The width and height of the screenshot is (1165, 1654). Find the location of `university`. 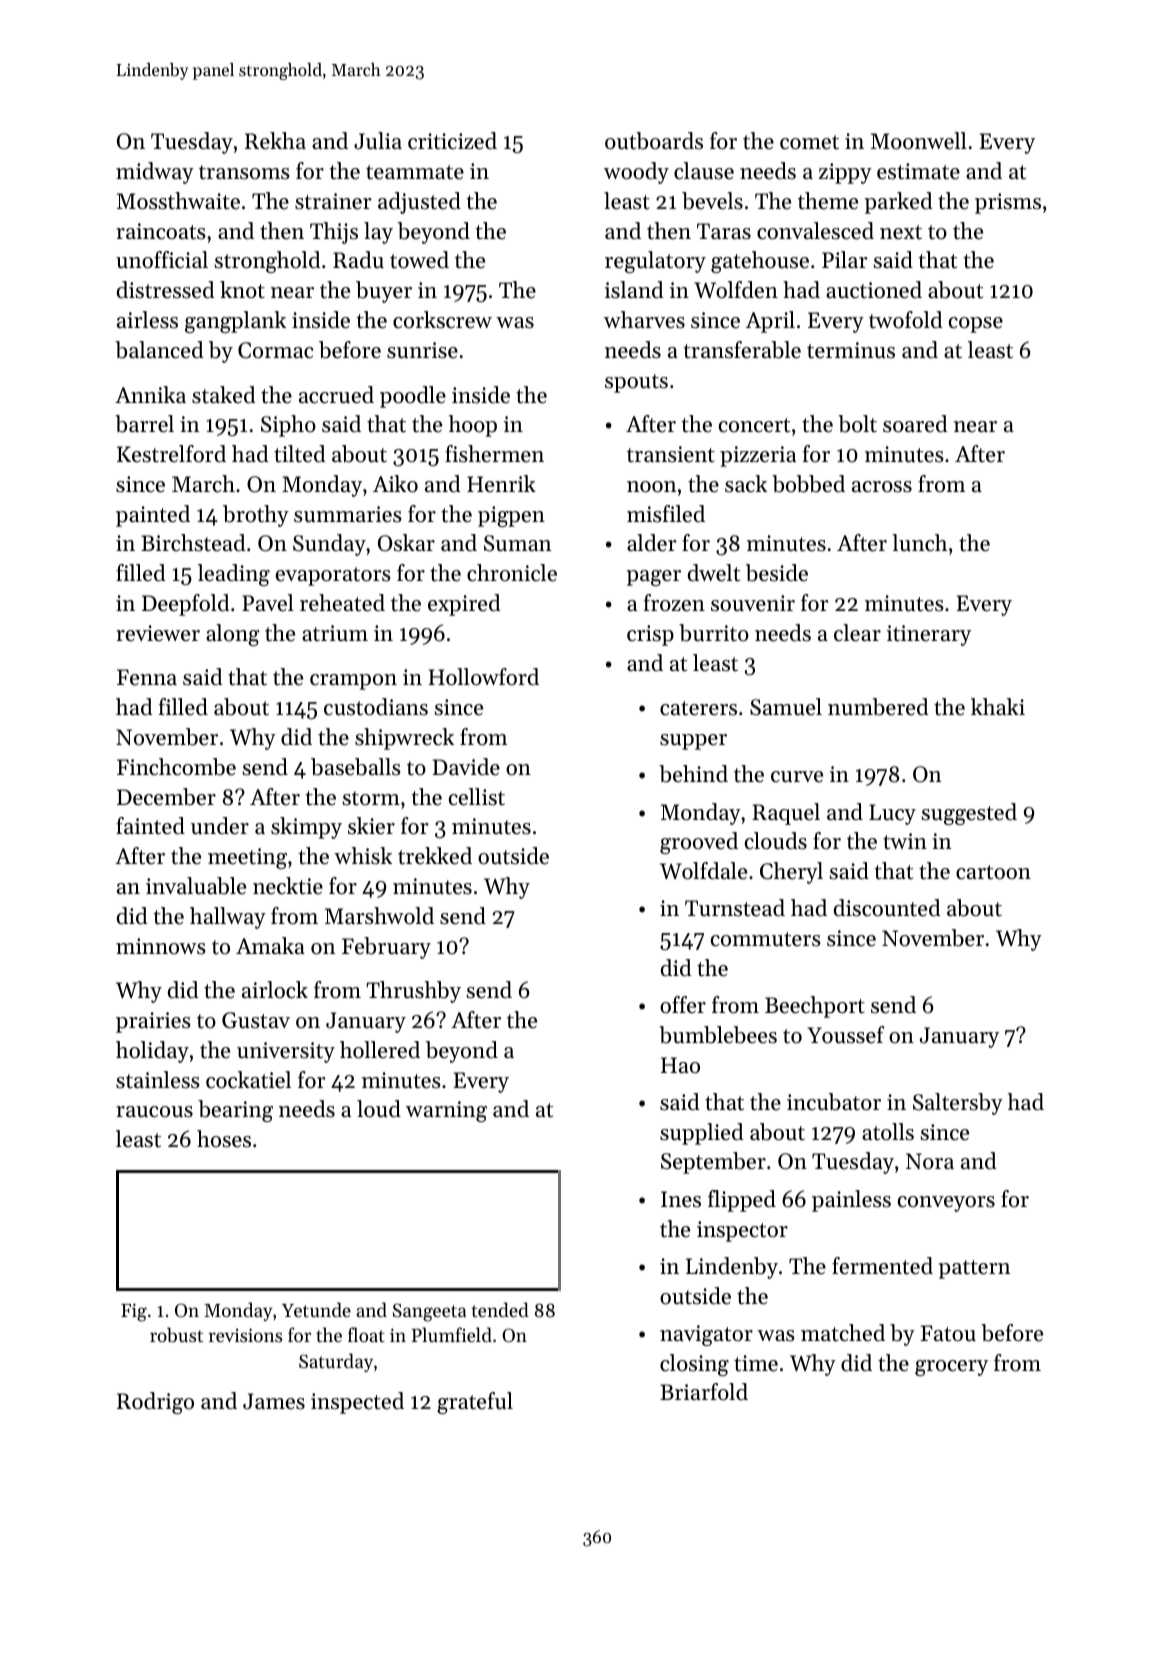

university is located at coordinates (286, 1052).
